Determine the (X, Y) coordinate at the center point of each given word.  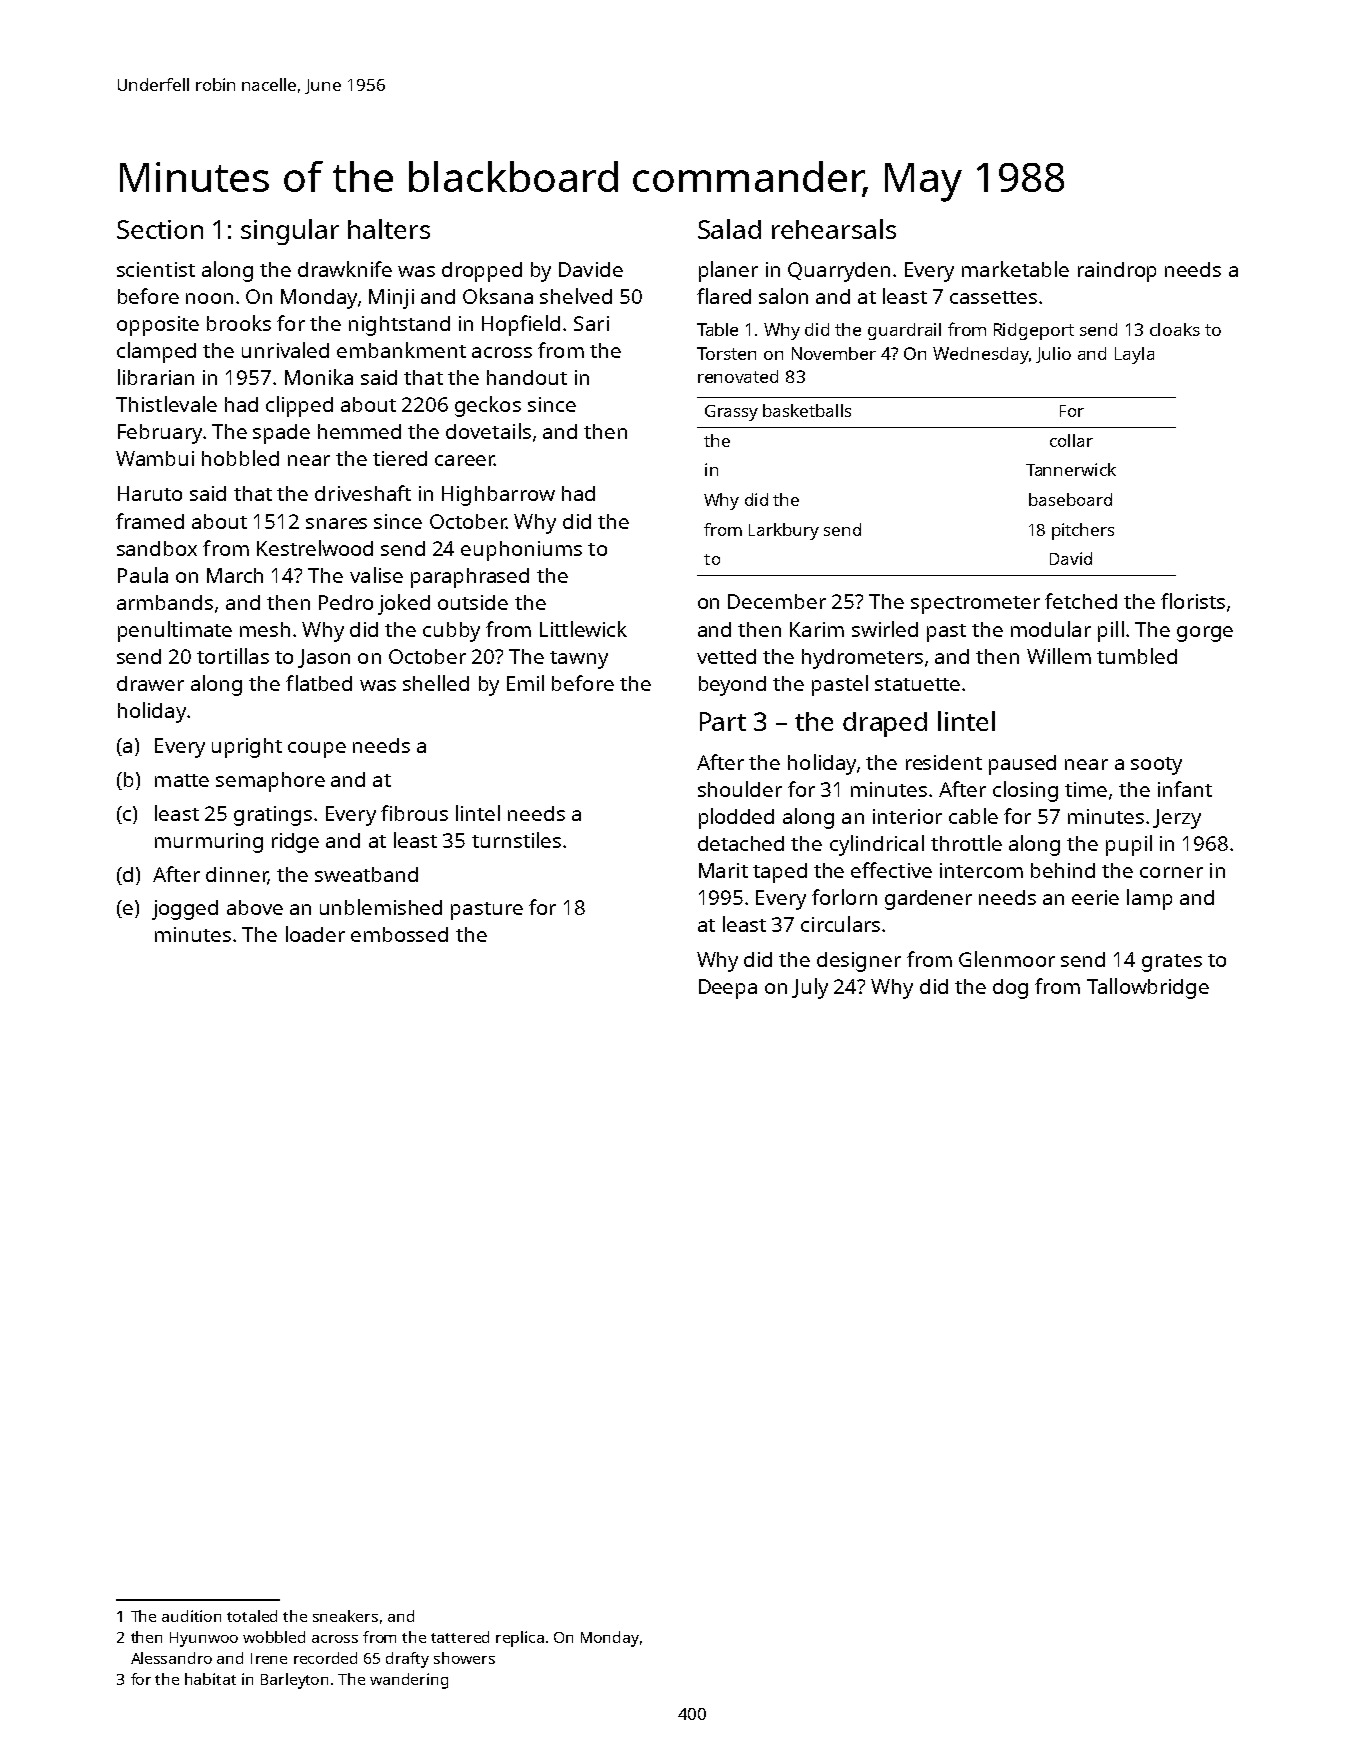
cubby (451, 632)
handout (527, 377)
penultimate (175, 631)
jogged (185, 910)
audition (191, 1616)
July (810, 988)
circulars (840, 924)
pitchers (1083, 531)
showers (464, 1658)
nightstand (399, 326)
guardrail (904, 331)
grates (1172, 963)
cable (973, 816)
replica (520, 1639)
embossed (399, 934)
